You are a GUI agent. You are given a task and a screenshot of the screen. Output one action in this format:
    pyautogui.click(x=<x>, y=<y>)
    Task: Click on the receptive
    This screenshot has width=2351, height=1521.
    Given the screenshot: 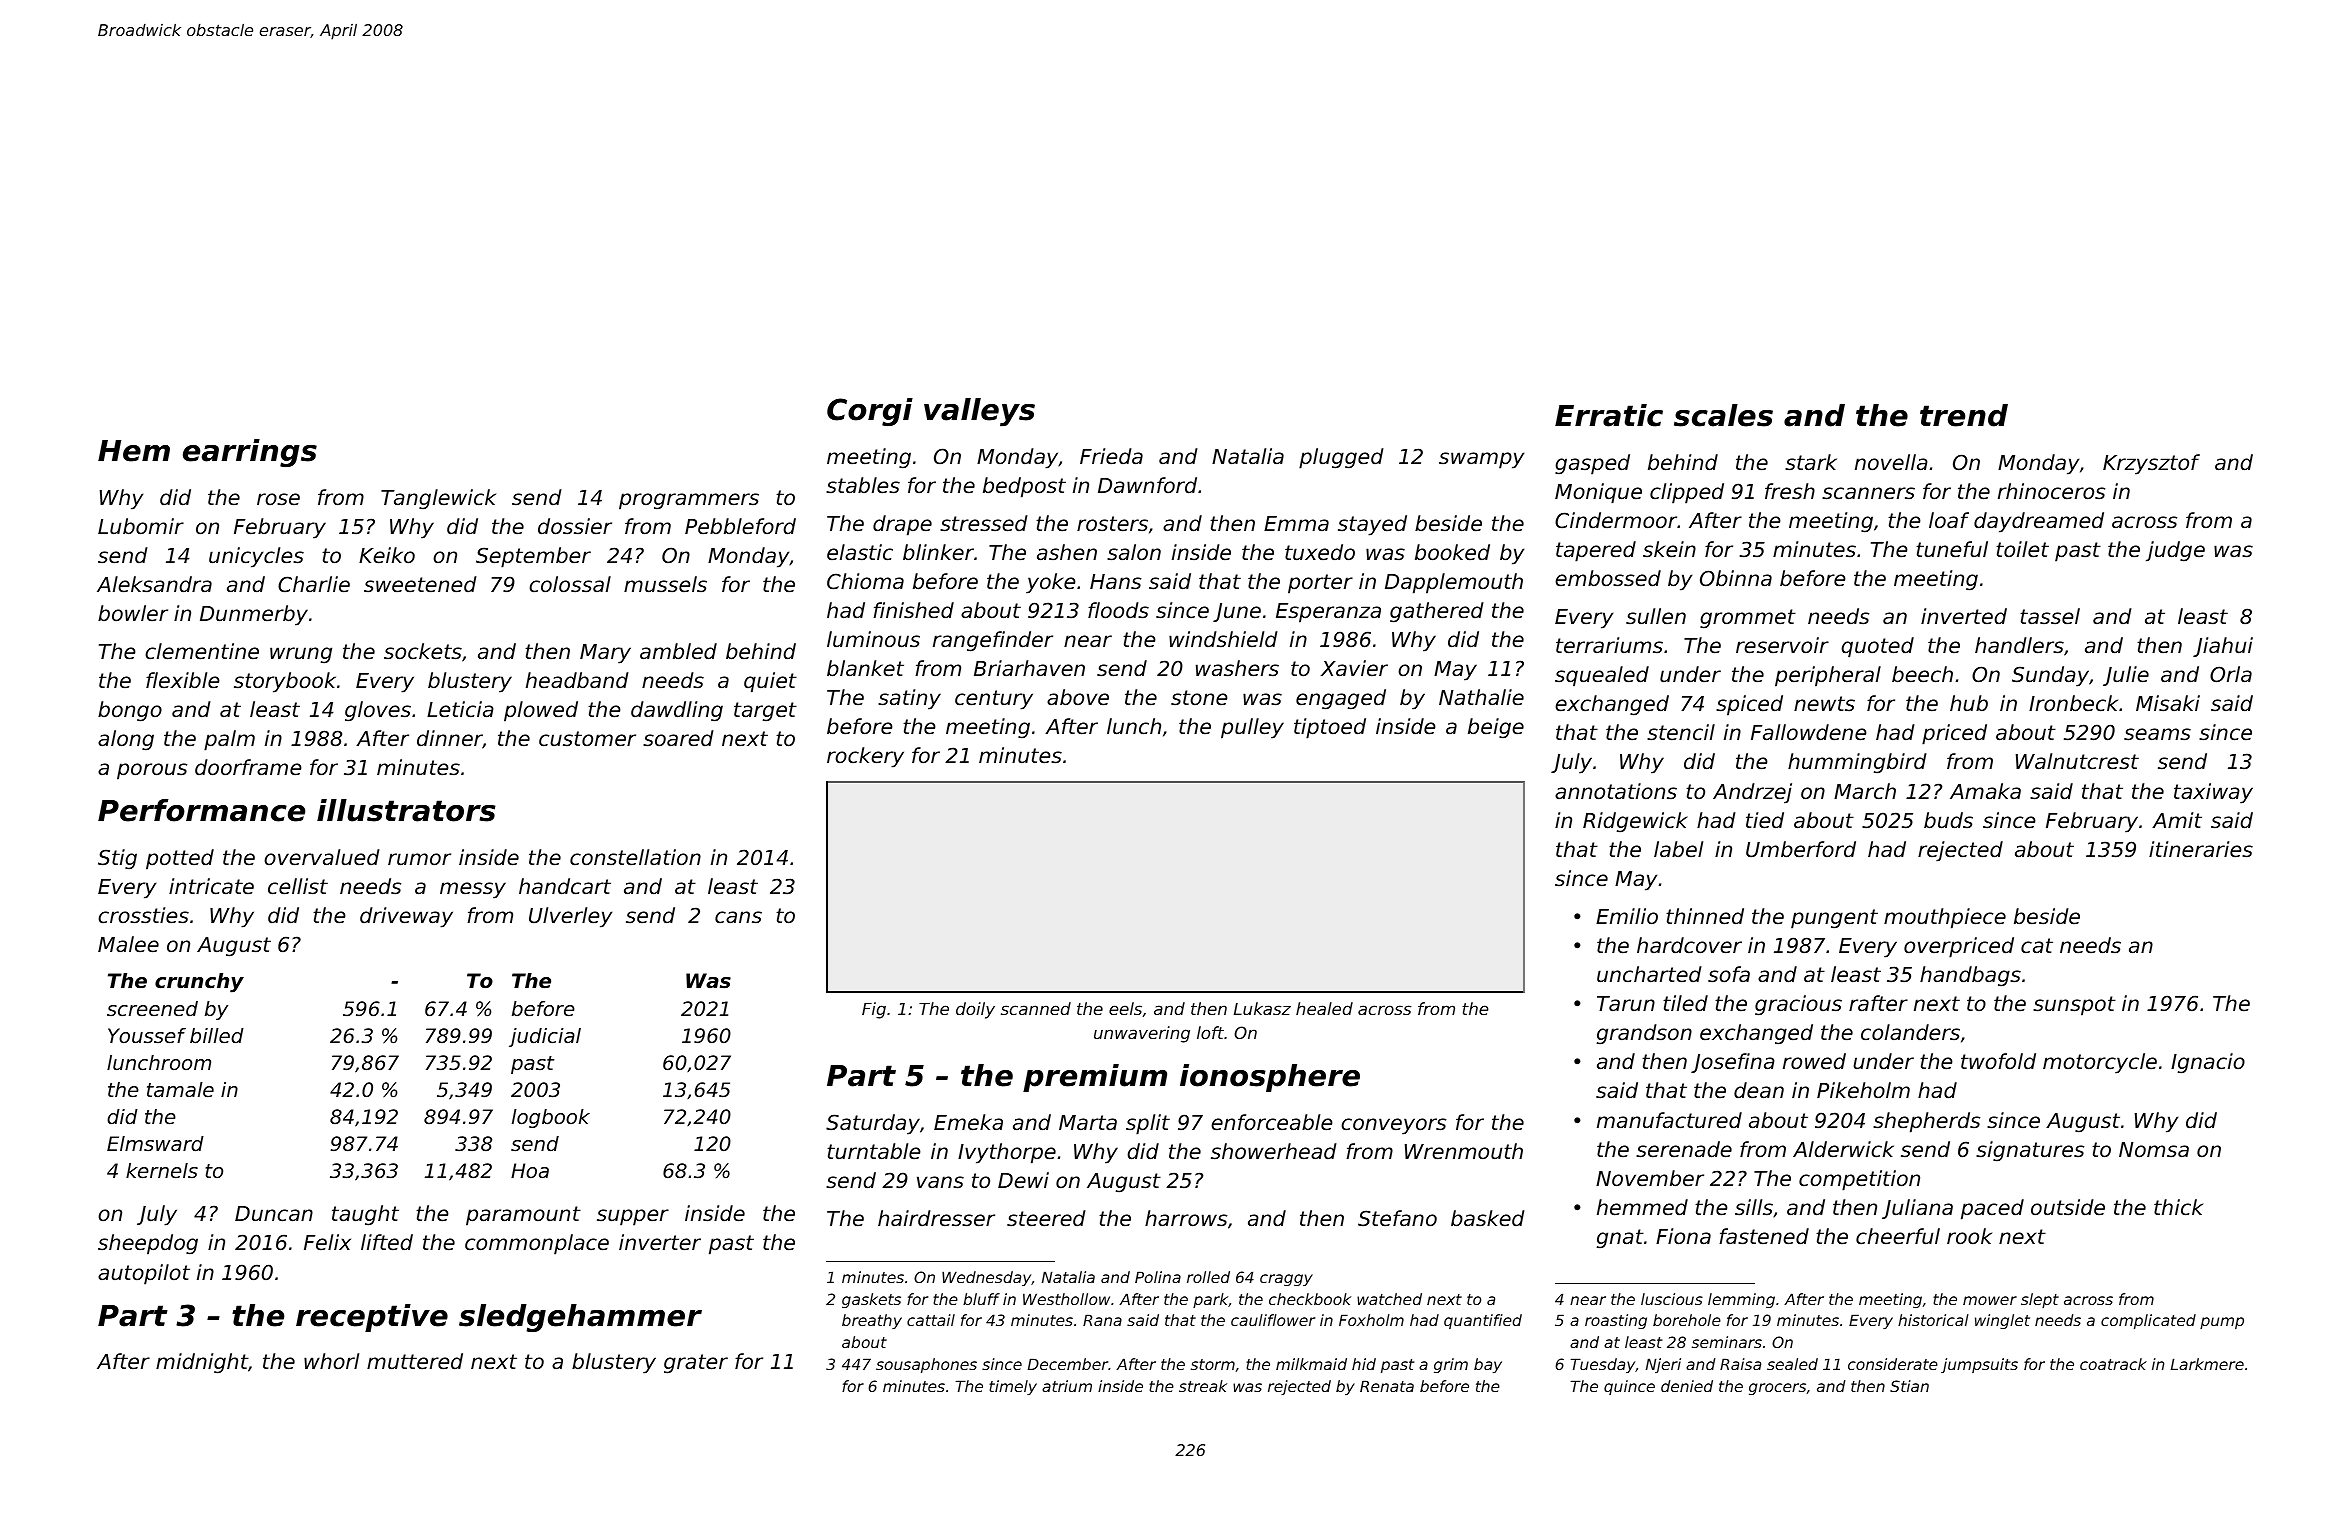 What is the action you would take?
    pyautogui.click(x=372, y=1318)
